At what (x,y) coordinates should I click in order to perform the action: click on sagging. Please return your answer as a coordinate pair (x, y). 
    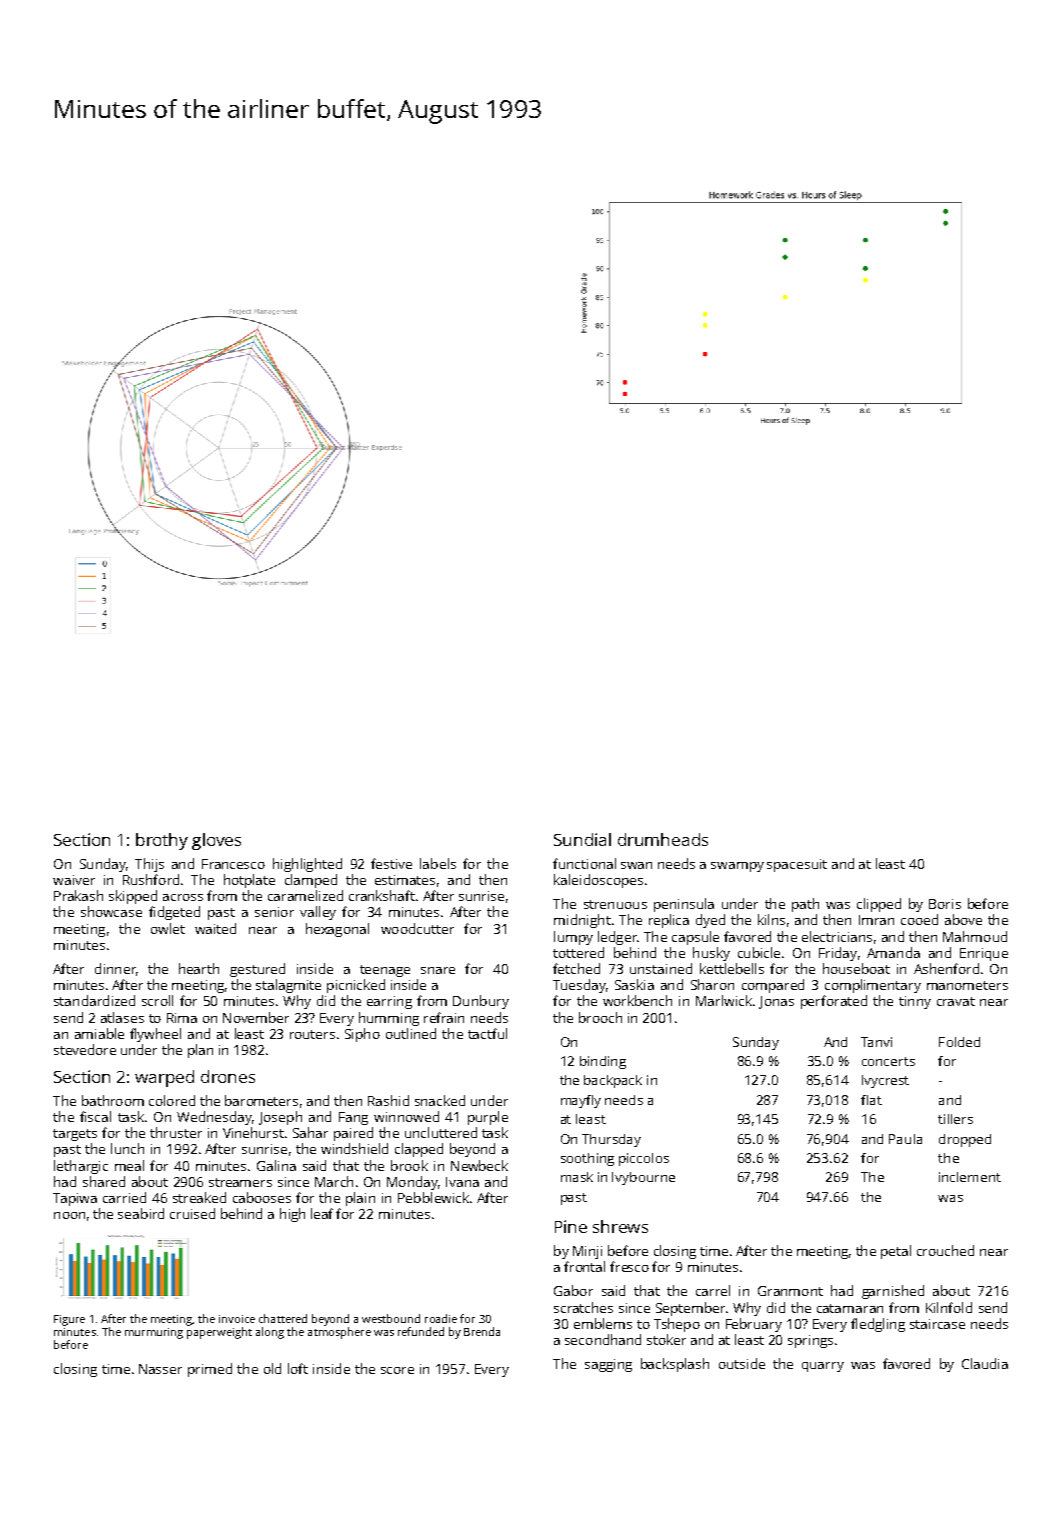
    Looking at the image, I should click on (608, 1365).
